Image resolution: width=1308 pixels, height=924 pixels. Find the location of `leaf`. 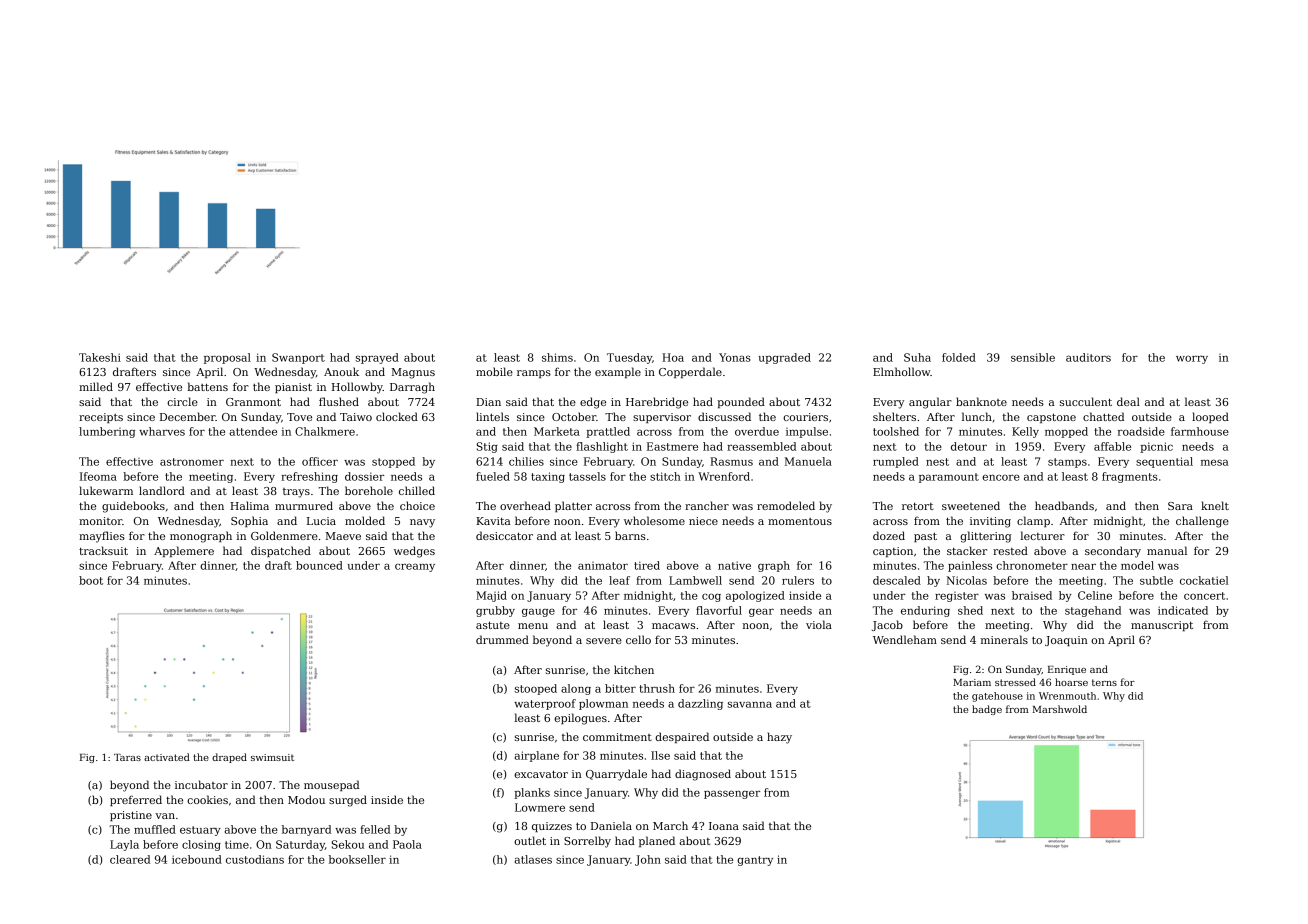

leaf is located at coordinates (619, 580).
